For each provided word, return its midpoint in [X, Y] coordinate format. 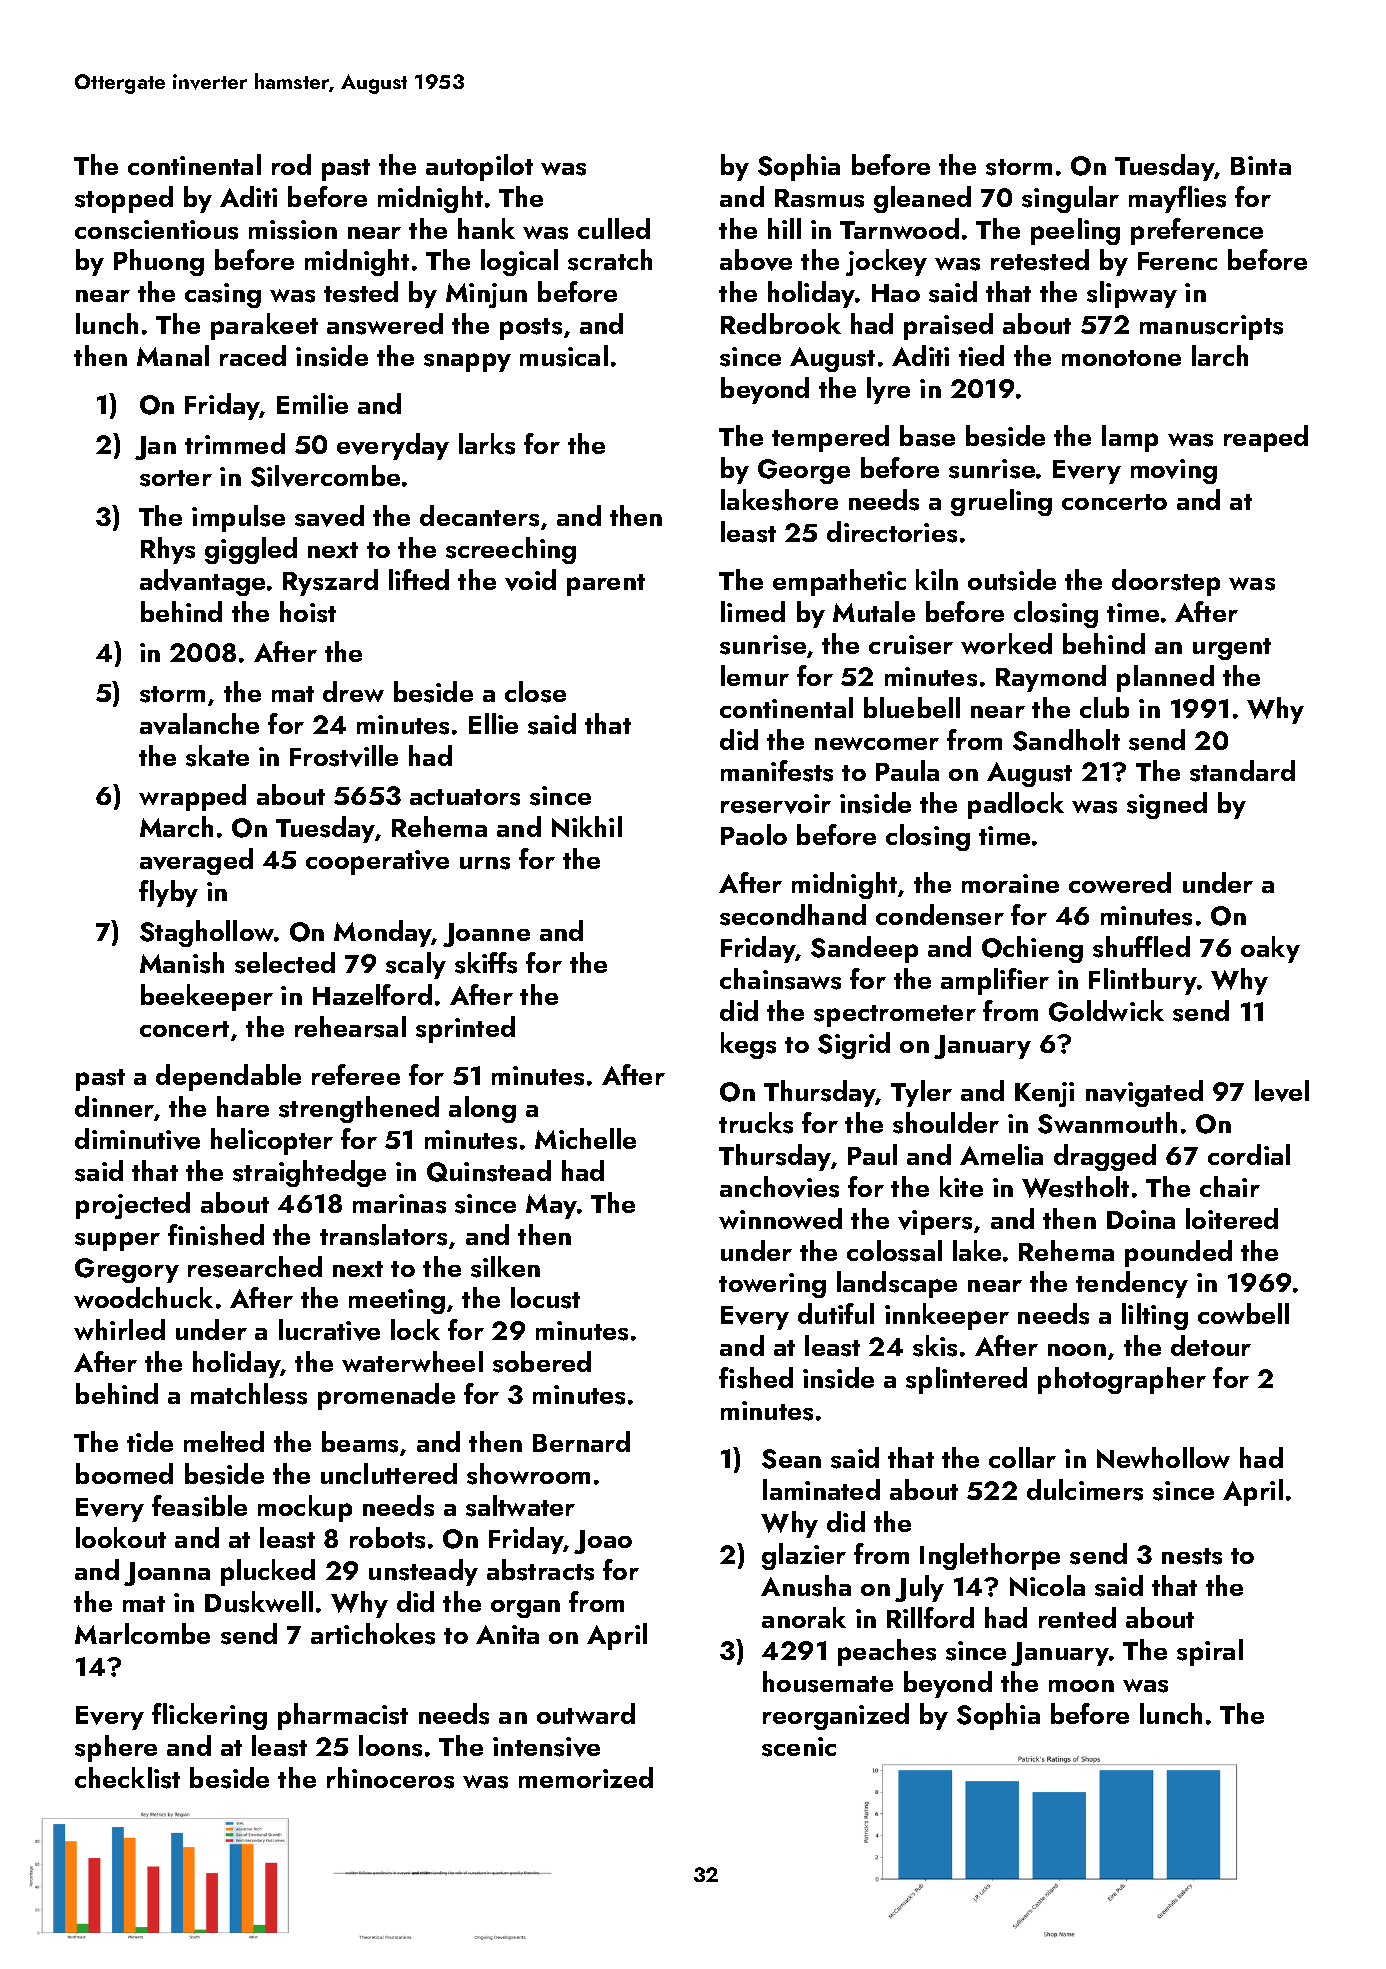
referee [356, 1074]
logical [519, 262]
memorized [586, 1777]
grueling [1001, 502]
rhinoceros [390, 1778]
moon [1081, 1686]
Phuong [159, 262]
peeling [1075, 231]
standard [1242, 771]
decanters [479, 516]
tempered [830, 438]
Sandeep [864, 949]
